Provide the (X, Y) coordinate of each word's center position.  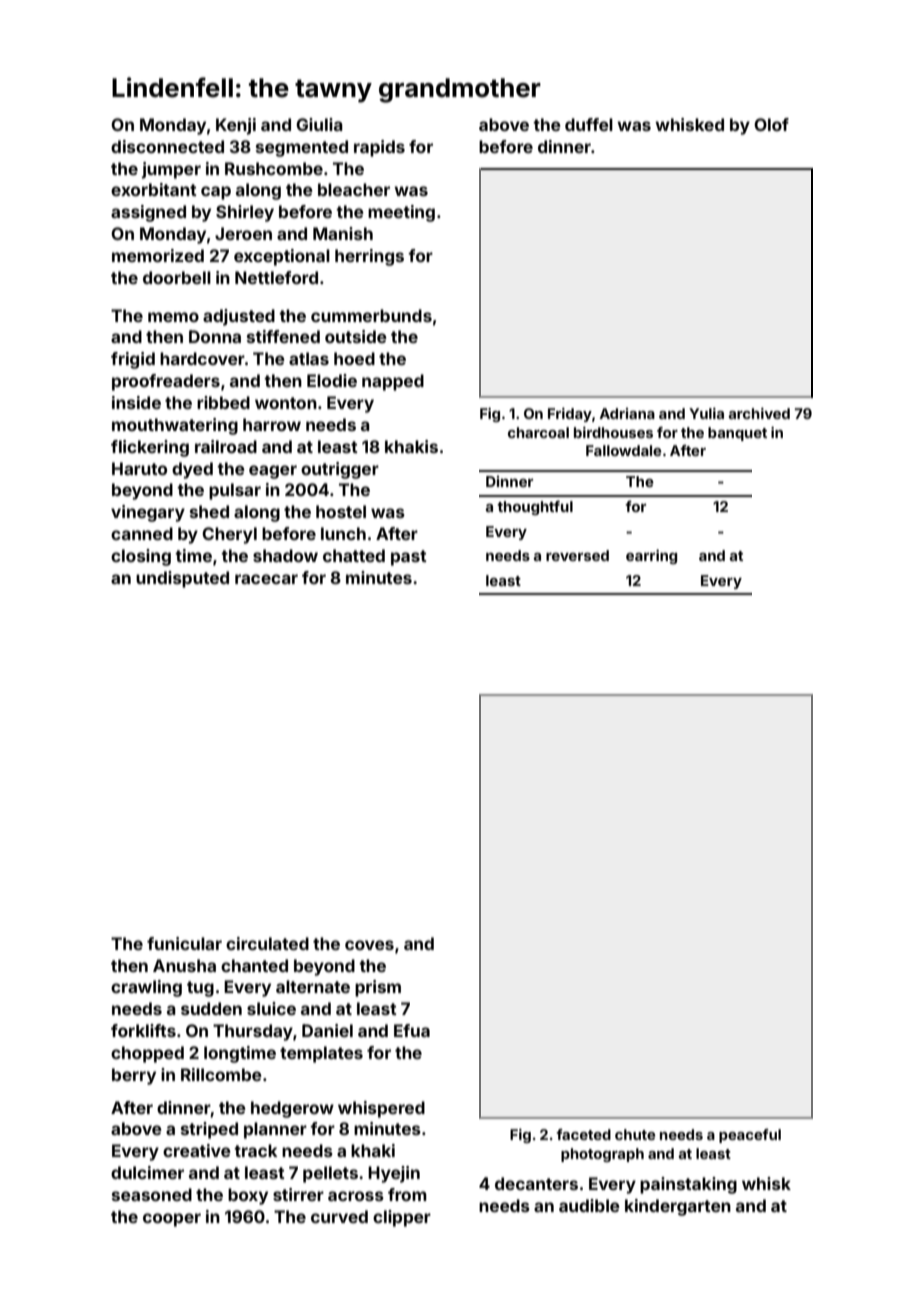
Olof (771, 124)
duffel (589, 124)
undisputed (182, 579)
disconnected (167, 146)
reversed (577, 555)
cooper (172, 1220)
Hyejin (394, 1174)
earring (651, 556)
